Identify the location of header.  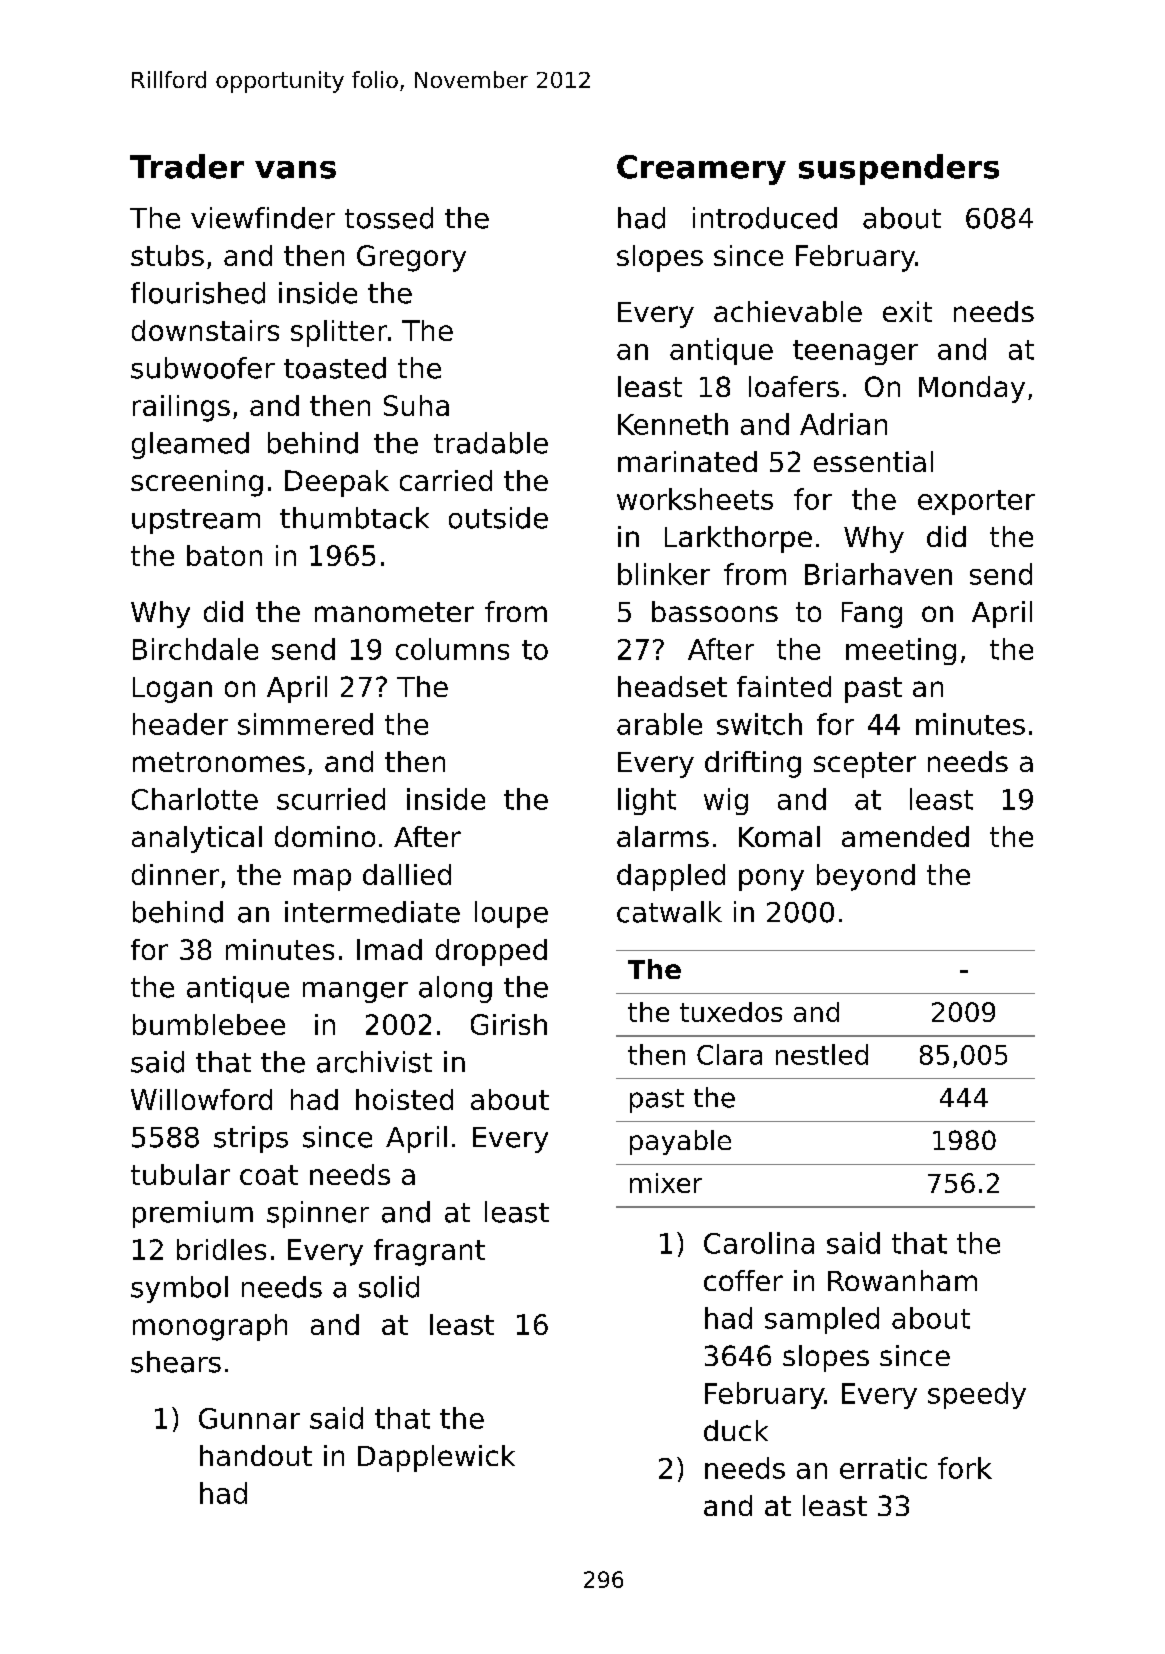
(180, 724).
